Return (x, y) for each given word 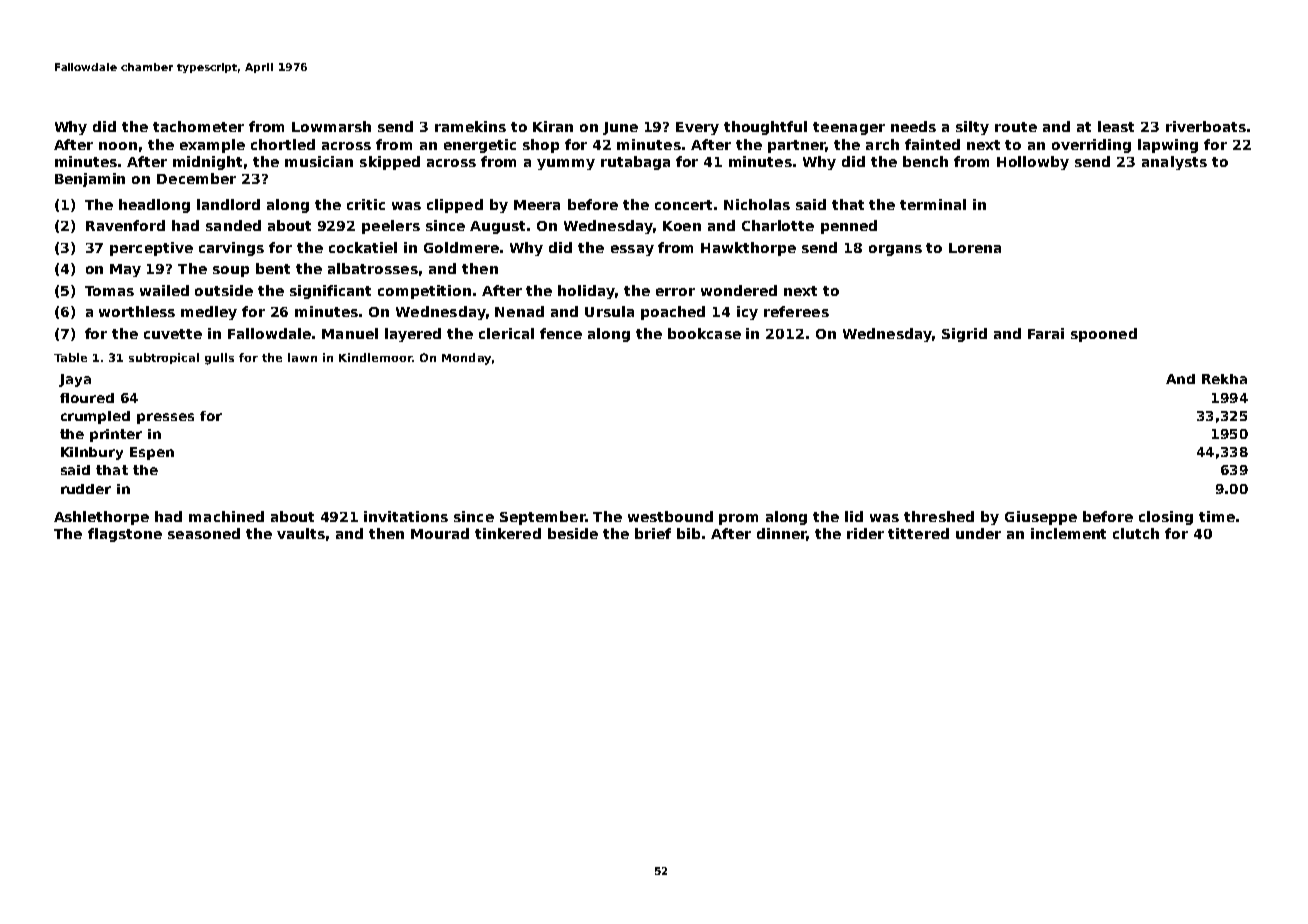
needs (913, 126)
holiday (586, 292)
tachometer (198, 126)
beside (573, 533)
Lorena (975, 248)
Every (697, 128)
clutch (1136, 533)
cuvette (173, 334)
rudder (86, 489)
